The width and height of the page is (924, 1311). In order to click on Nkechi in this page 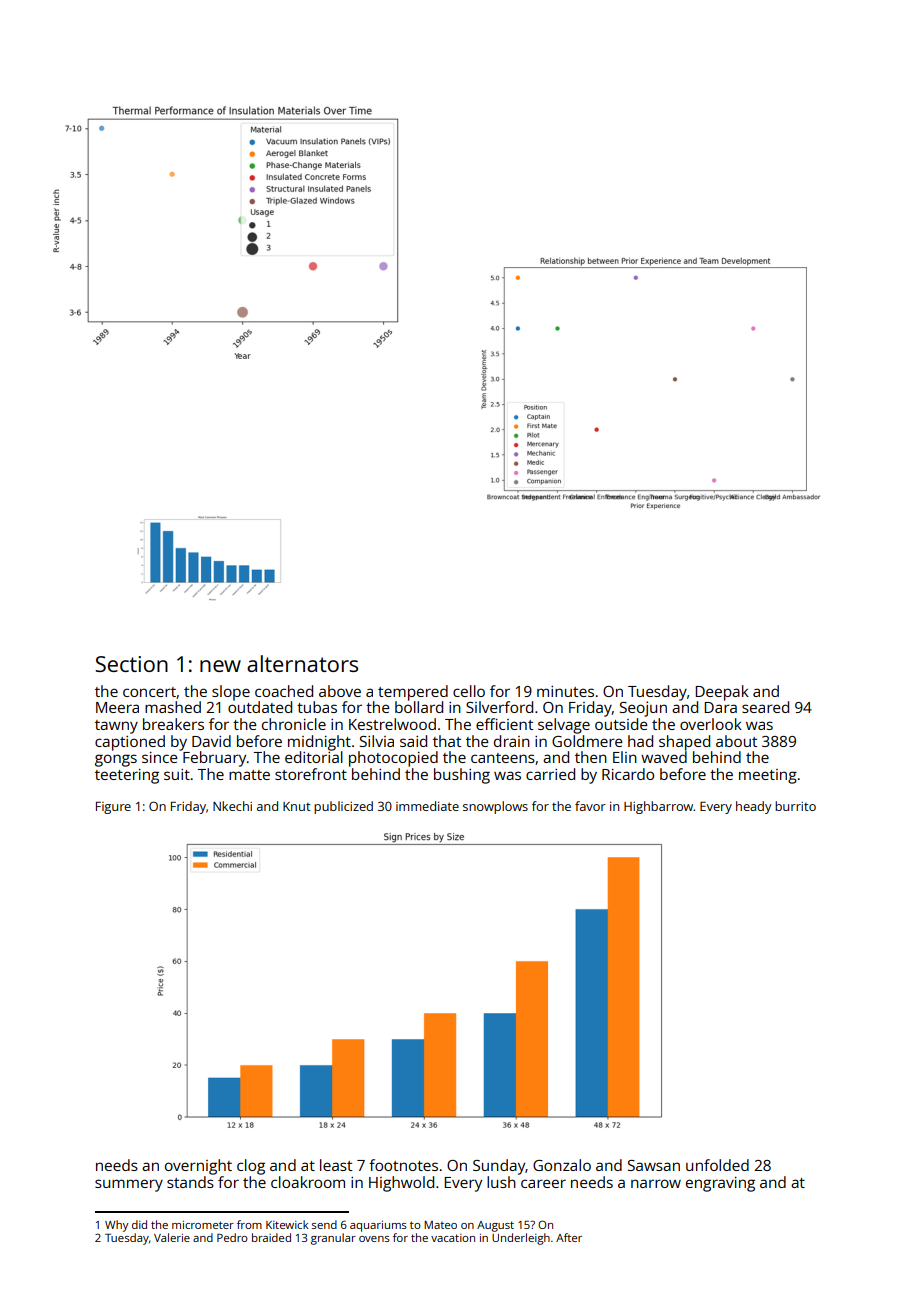, I will do `click(232, 806)`.
